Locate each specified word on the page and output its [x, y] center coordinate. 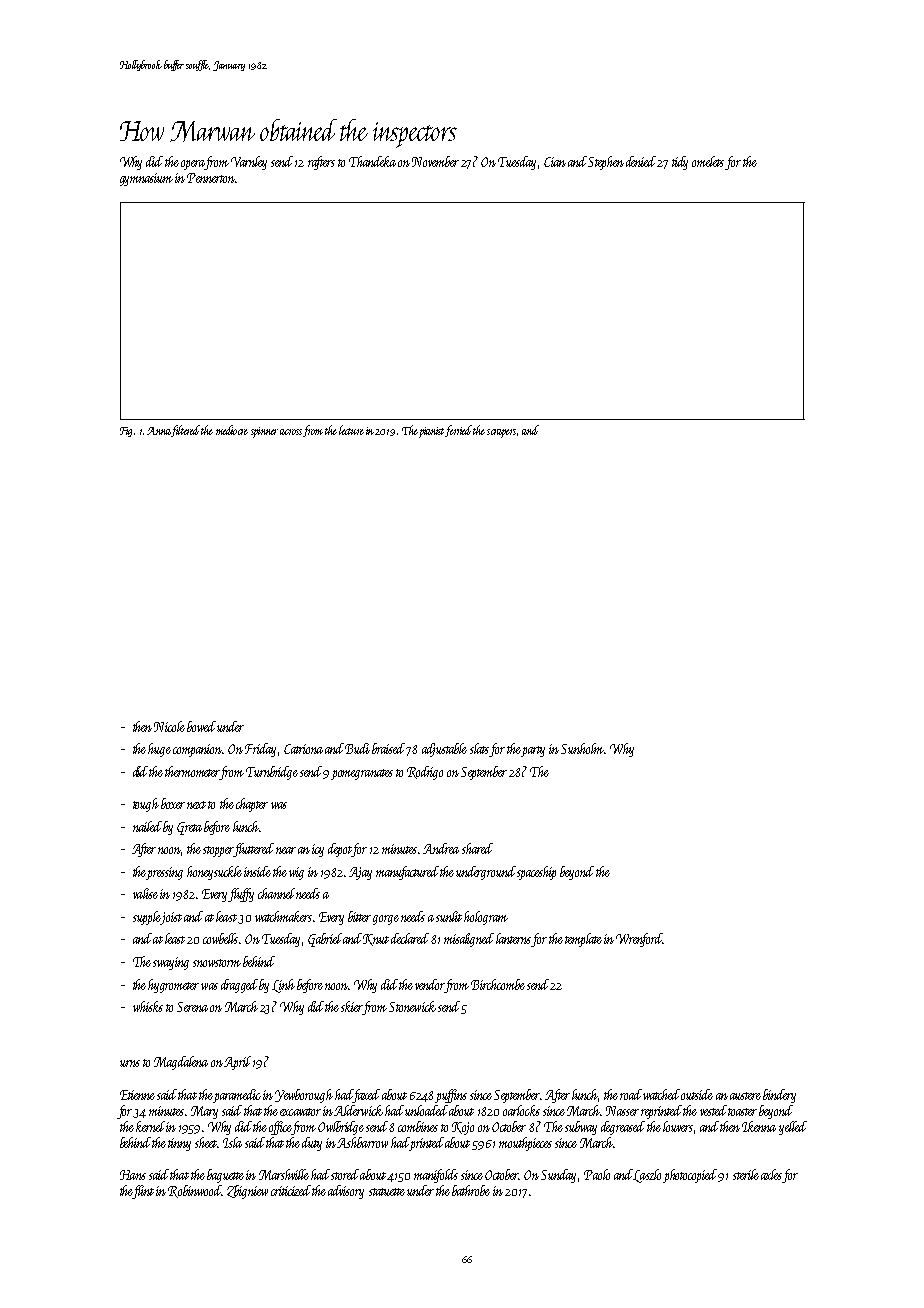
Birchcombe [498, 984]
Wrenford [639, 940]
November [435, 161]
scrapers [501, 433]
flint [143, 1192]
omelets [708, 161]
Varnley [249, 163]
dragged [240, 986]
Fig [126, 432]
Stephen [606, 163]
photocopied [691, 1176]
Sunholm [582, 748]
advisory [346, 1192]
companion [198, 750]
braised [388, 748]
